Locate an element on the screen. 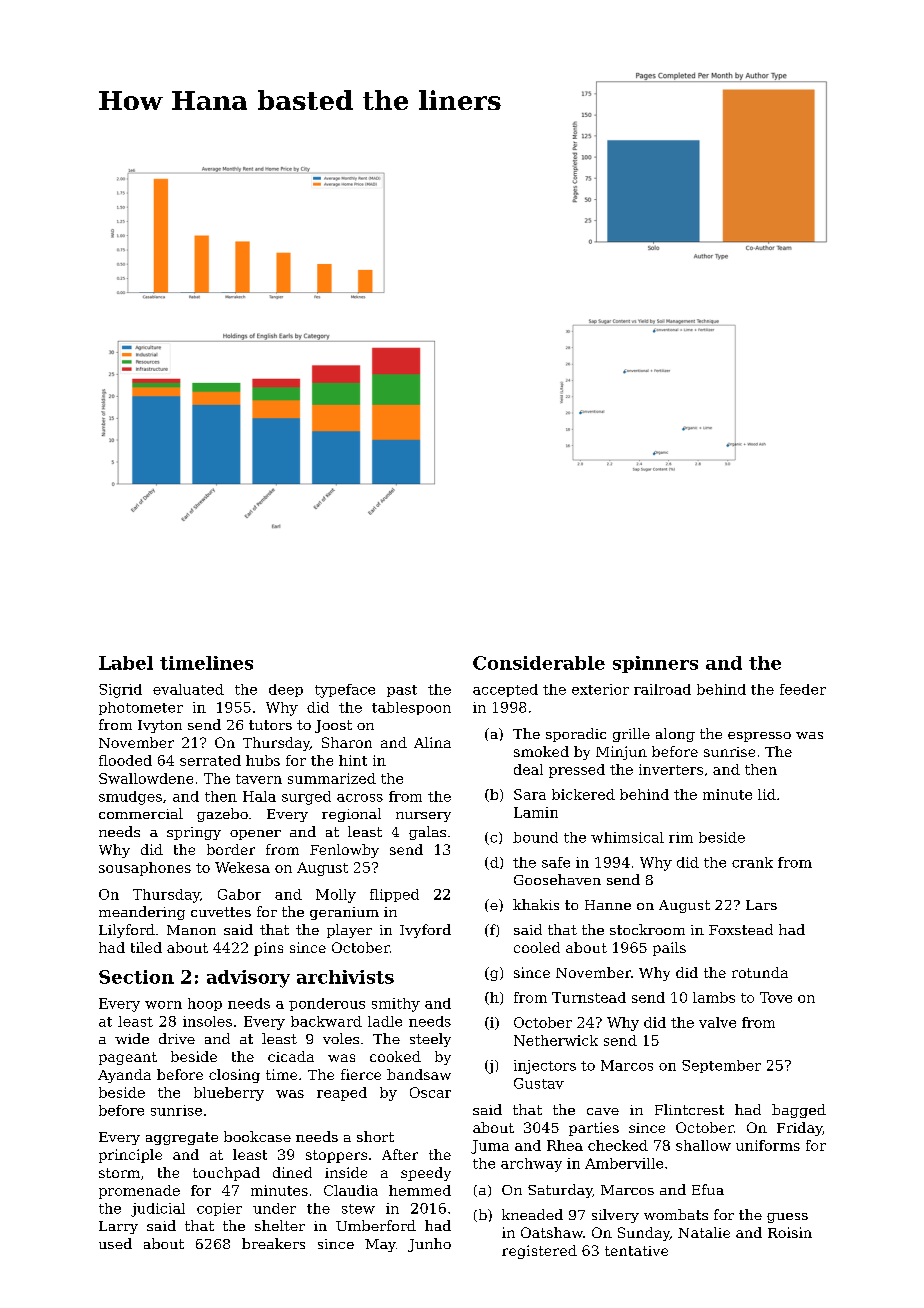 The image size is (924, 1308). nursery is located at coordinates (423, 817).
